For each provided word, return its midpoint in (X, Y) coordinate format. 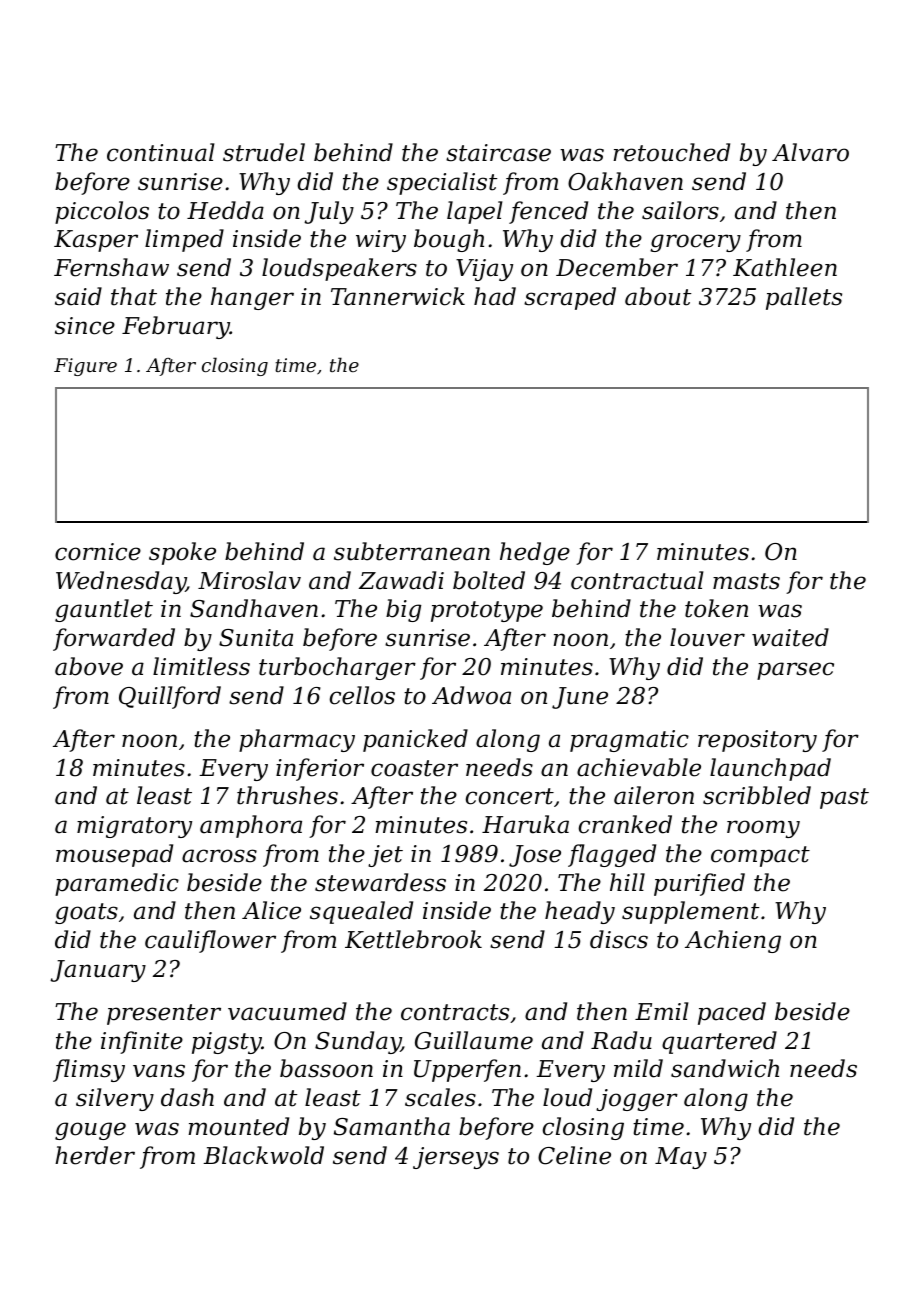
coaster (414, 768)
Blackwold (263, 1155)
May (681, 1158)
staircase (498, 153)
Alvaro (810, 152)
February (176, 327)
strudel (264, 152)
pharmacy (297, 740)
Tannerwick (398, 296)
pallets (804, 298)
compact (760, 856)
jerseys (456, 1158)
